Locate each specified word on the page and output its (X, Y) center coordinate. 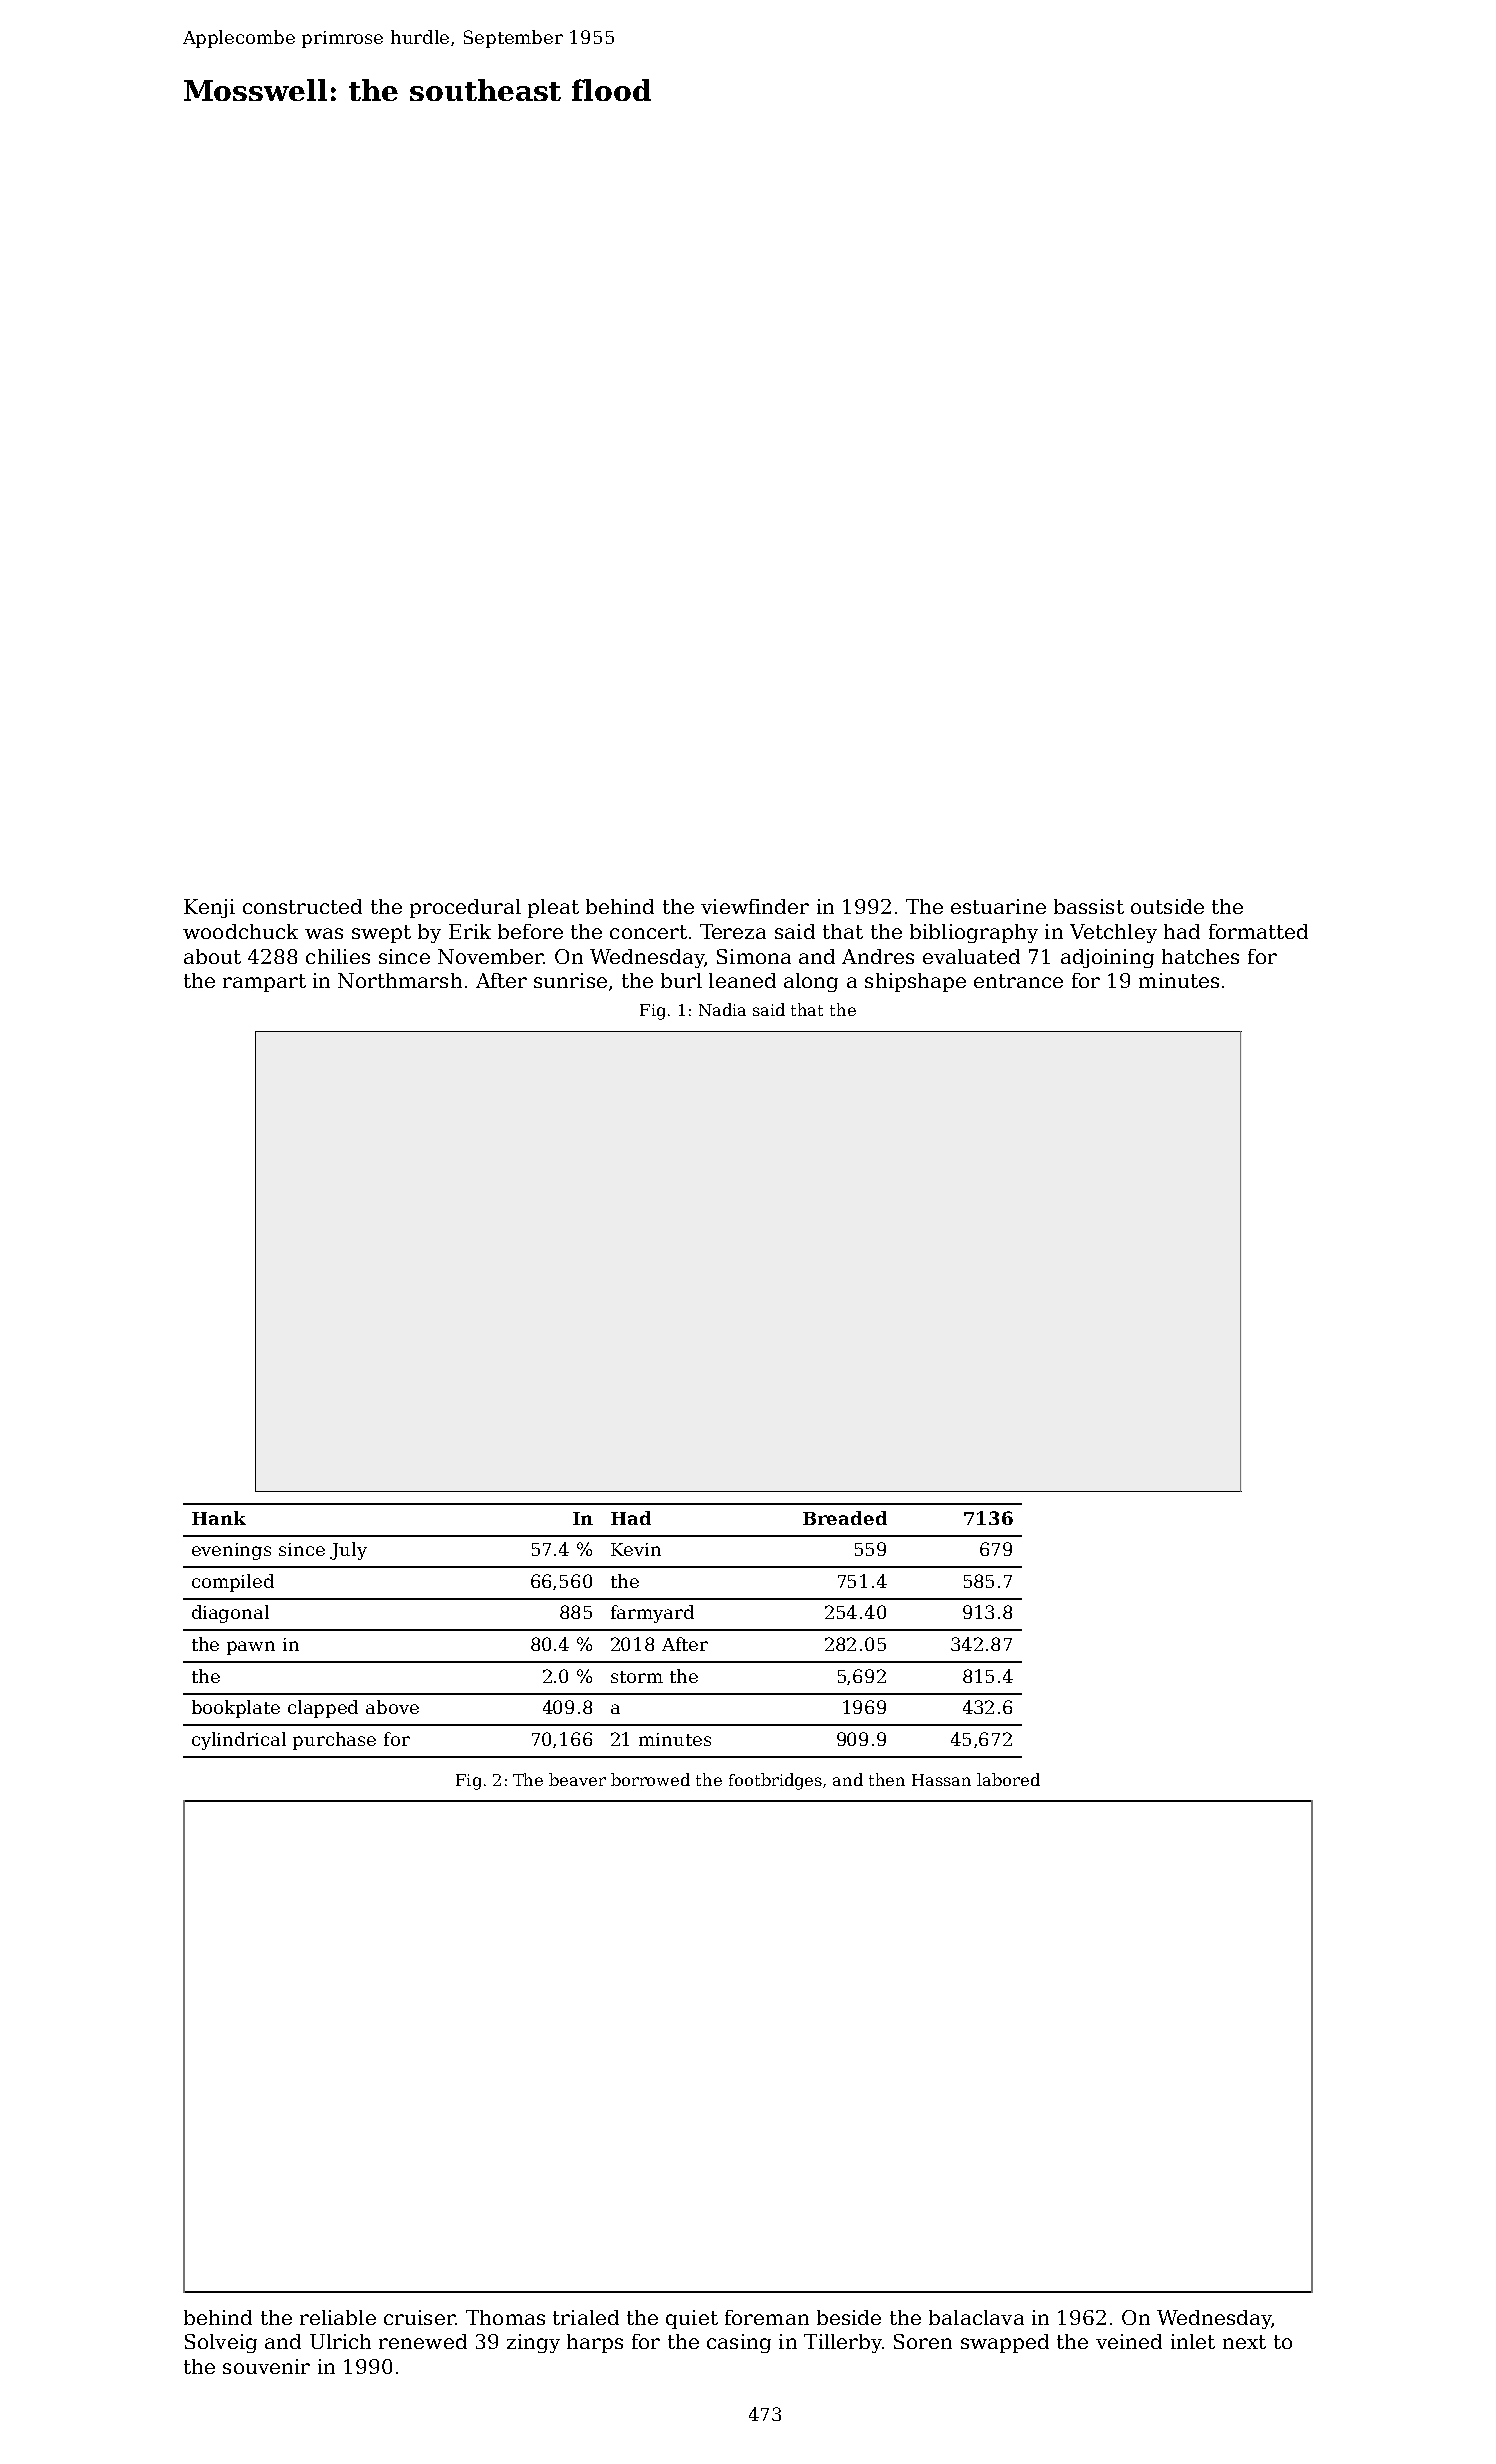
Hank (219, 1518)
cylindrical (239, 1741)
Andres (878, 956)
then (887, 1779)
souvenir (266, 2366)
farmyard (652, 1614)
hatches (1200, 956)
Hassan (941, 1780)
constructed (302, 906)
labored (1008, 1779)
